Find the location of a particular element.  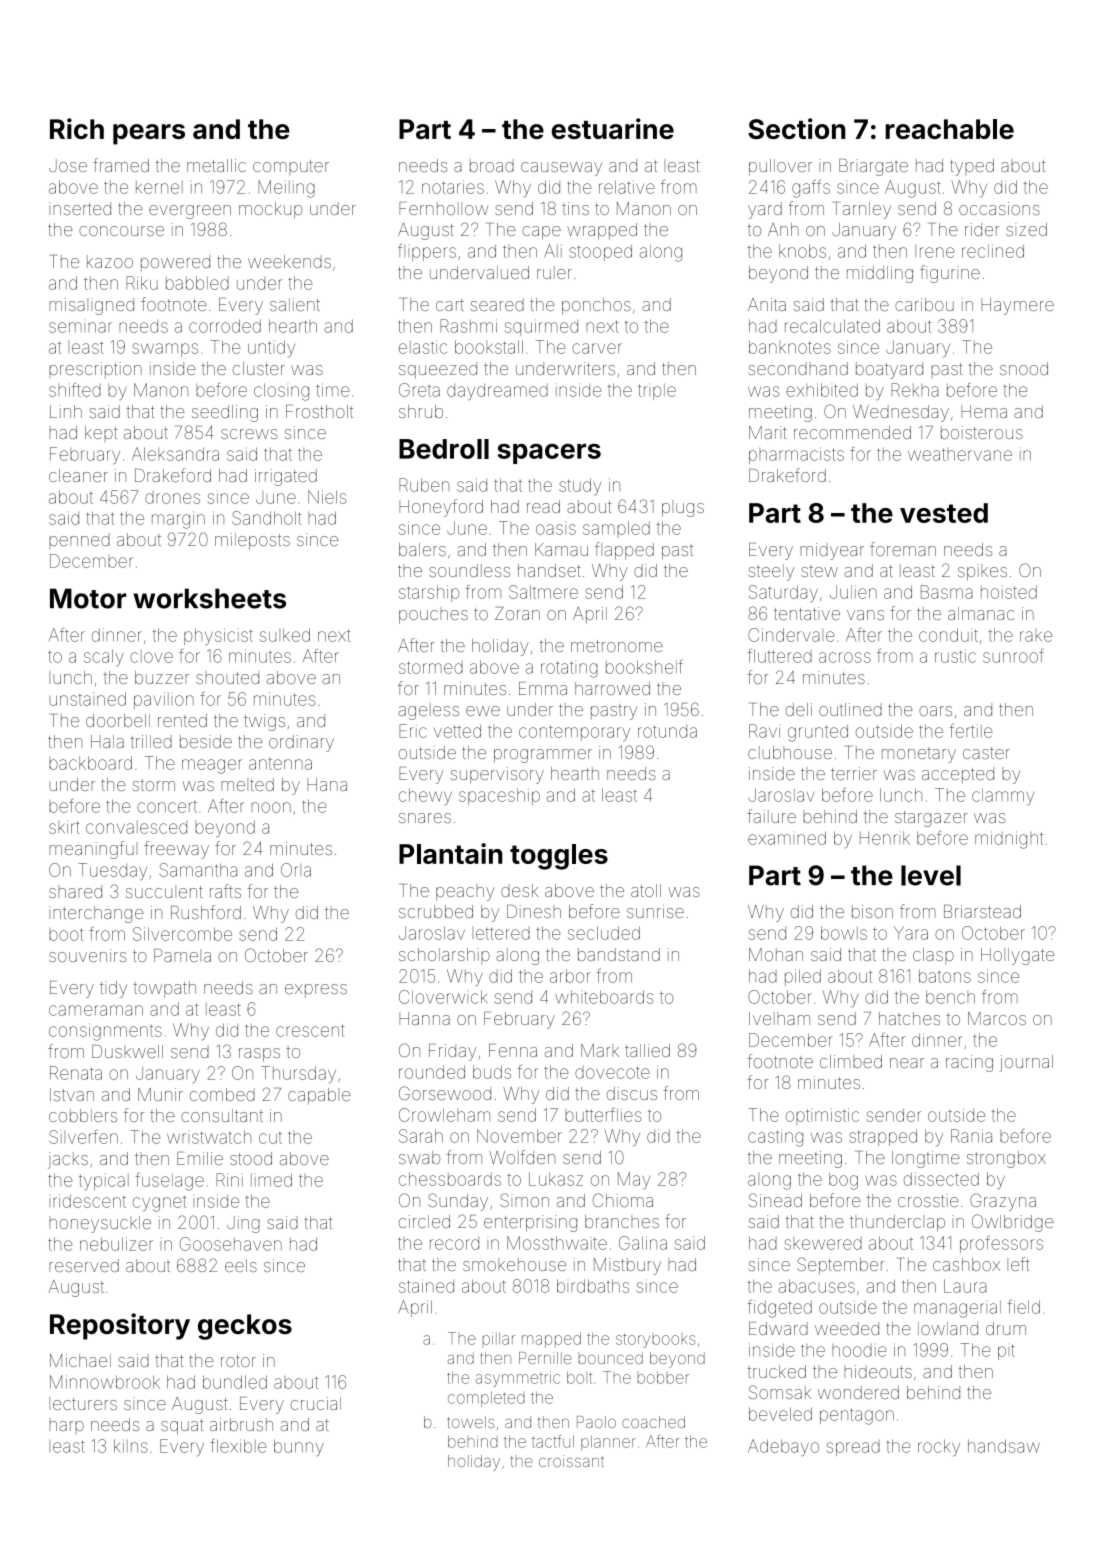

piled is located at coordinates (803, 977).
